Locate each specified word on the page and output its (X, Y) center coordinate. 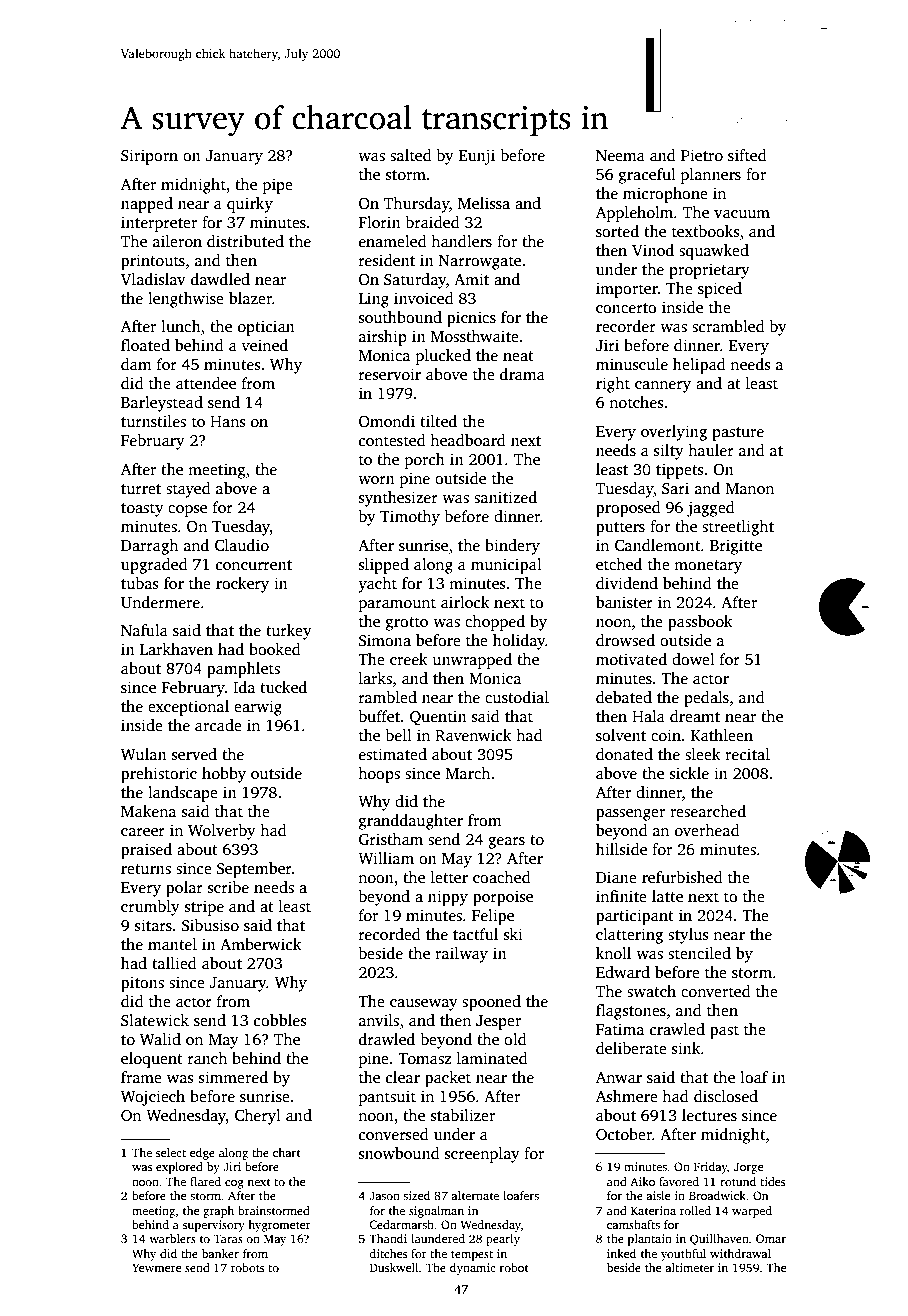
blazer (250, 298)
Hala (648, 716)
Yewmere (156, 1267)
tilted (438, 421)
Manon (750, 488)
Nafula (144, 630)
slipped (384, 566)
